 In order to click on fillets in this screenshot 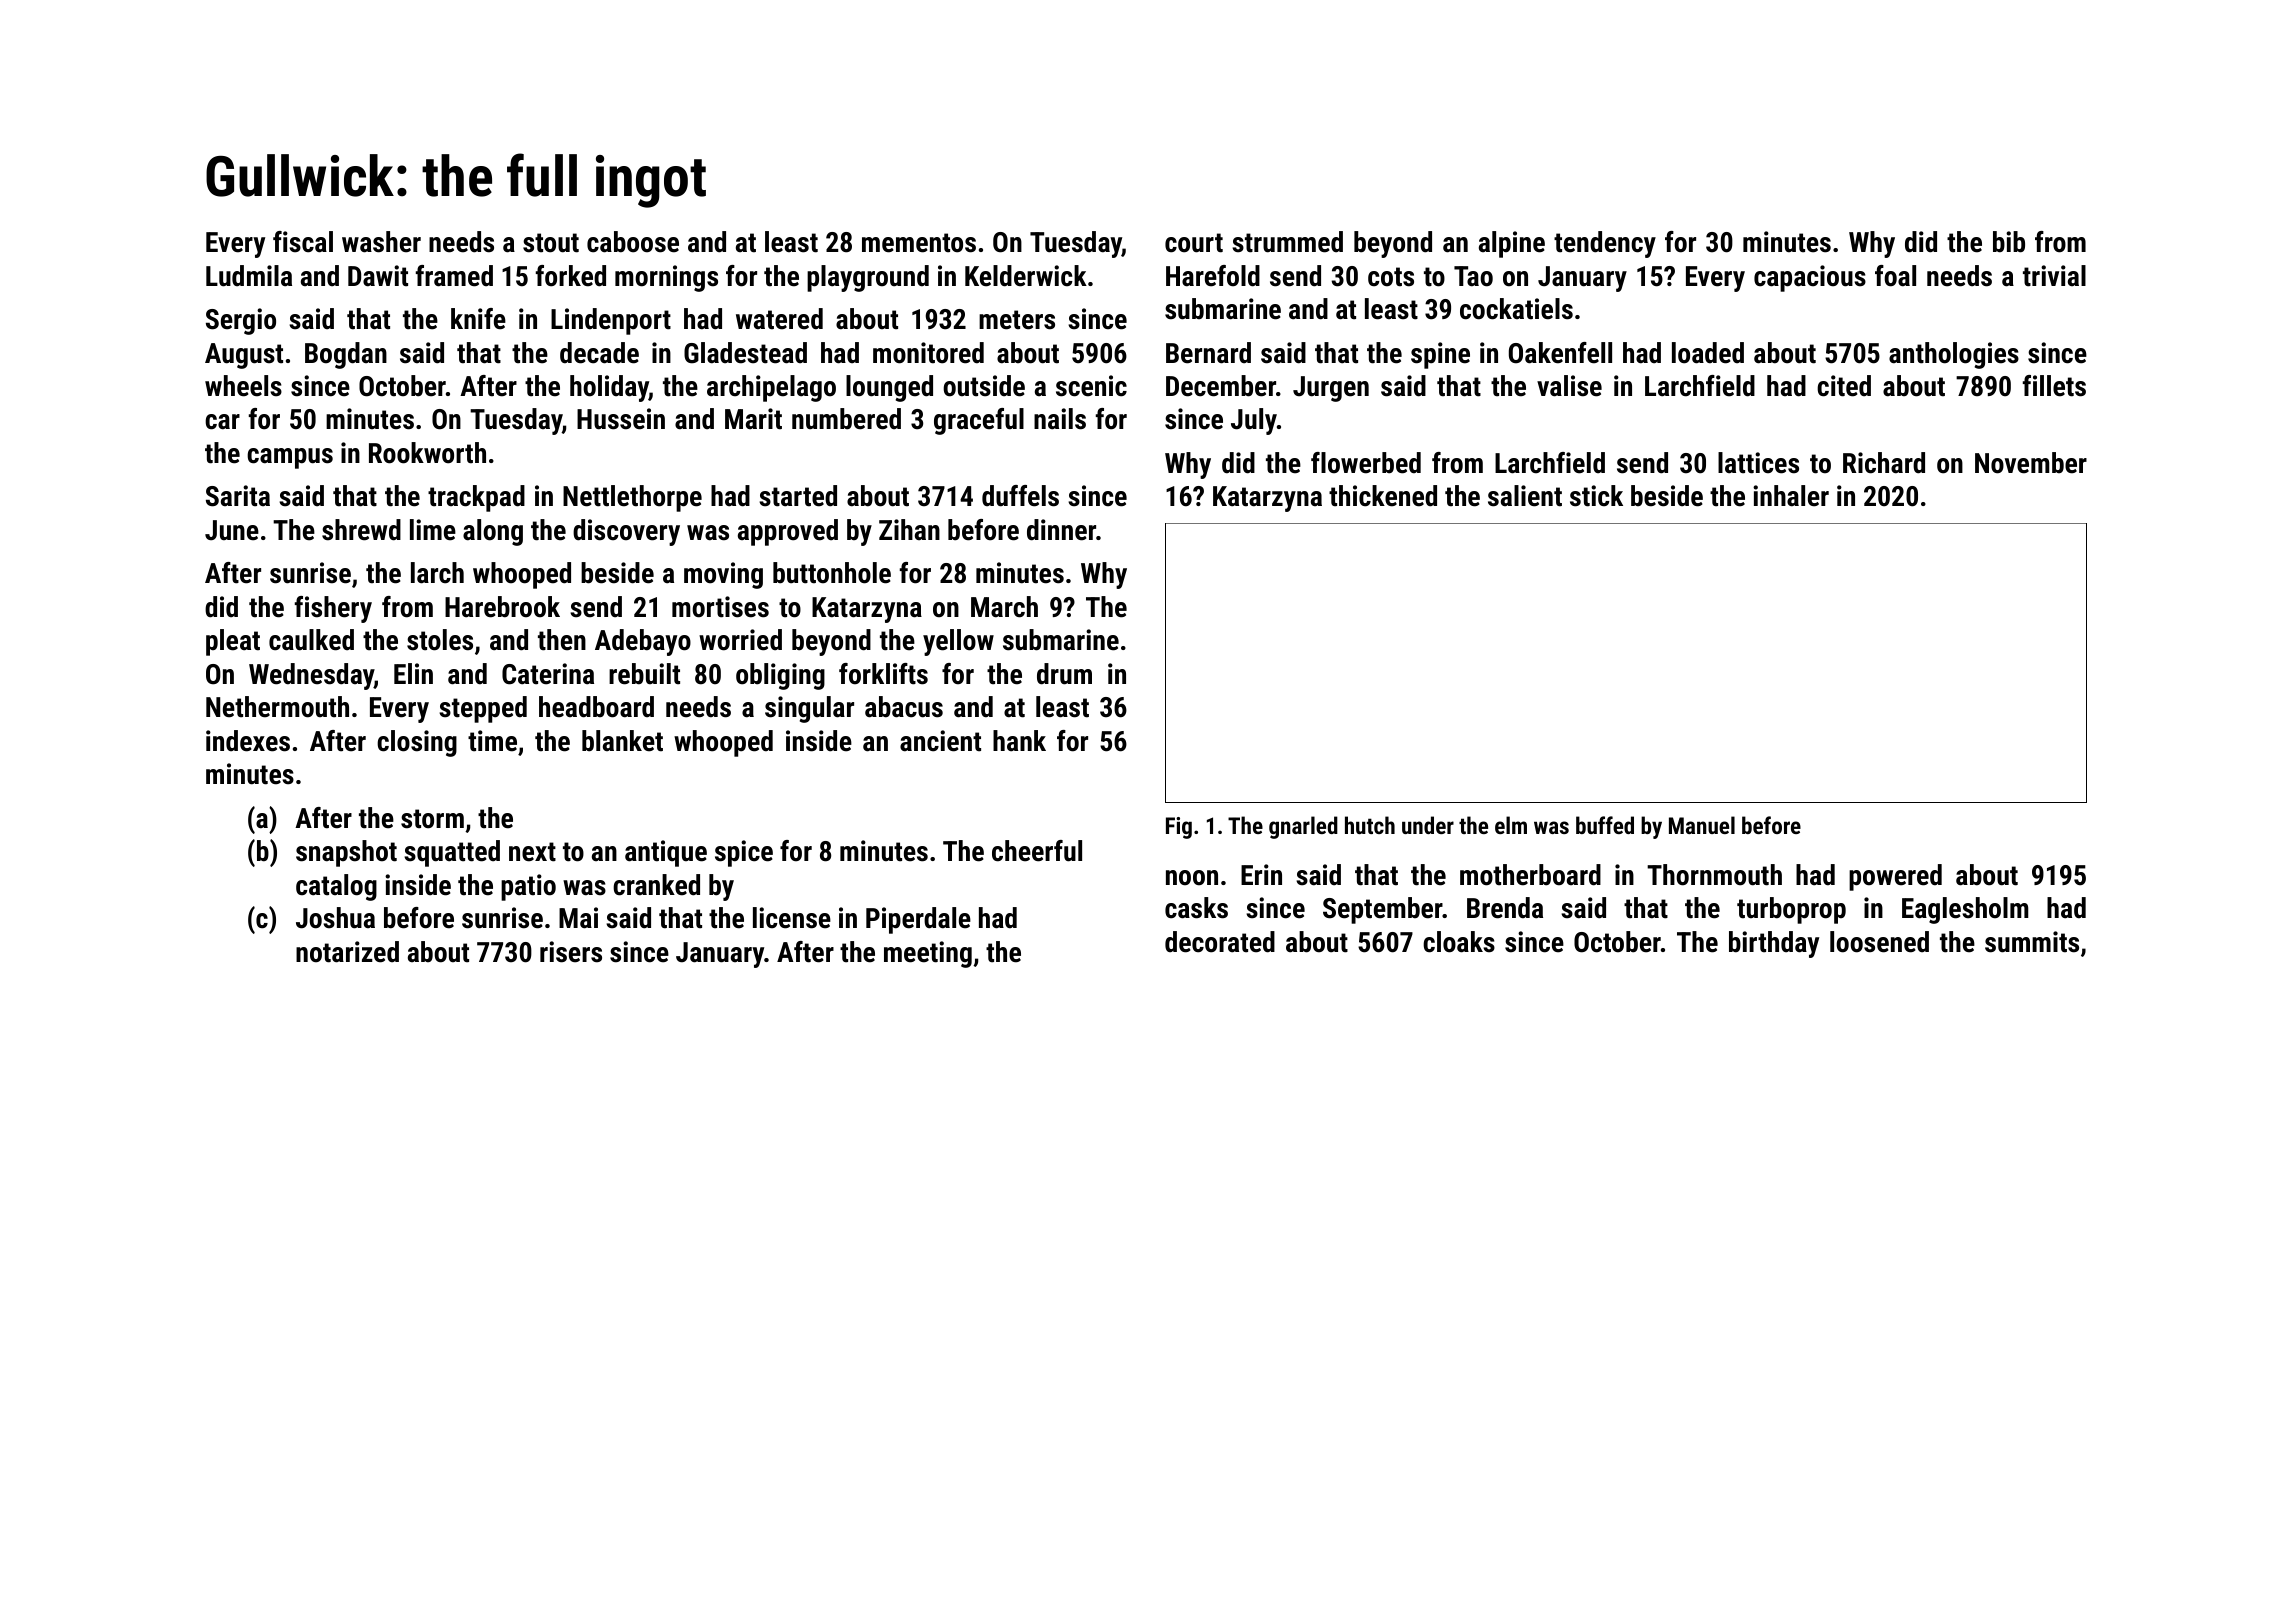, I will do `click(2054, 386)`.
